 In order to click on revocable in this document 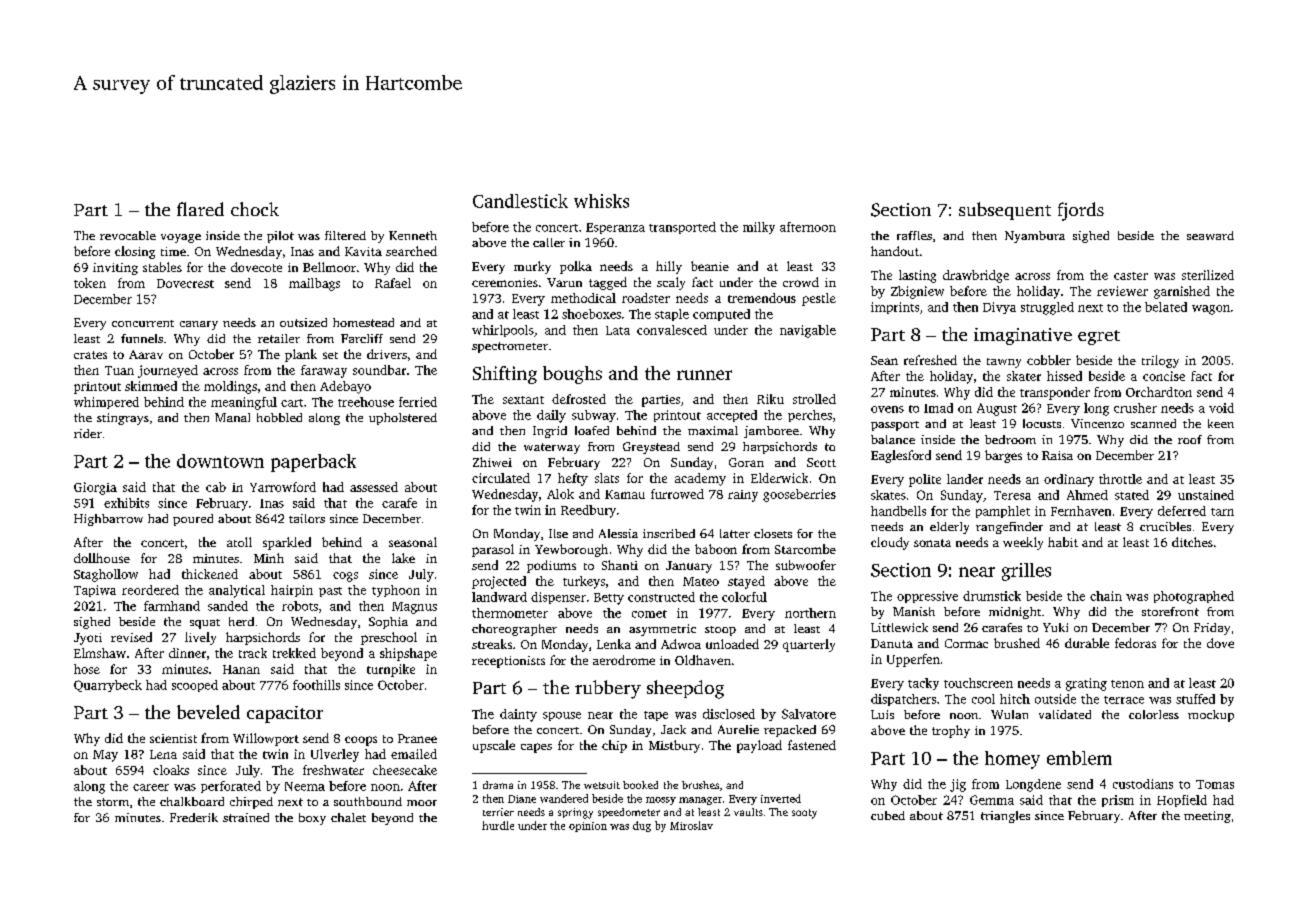, I will do `click(128, 235)`.
